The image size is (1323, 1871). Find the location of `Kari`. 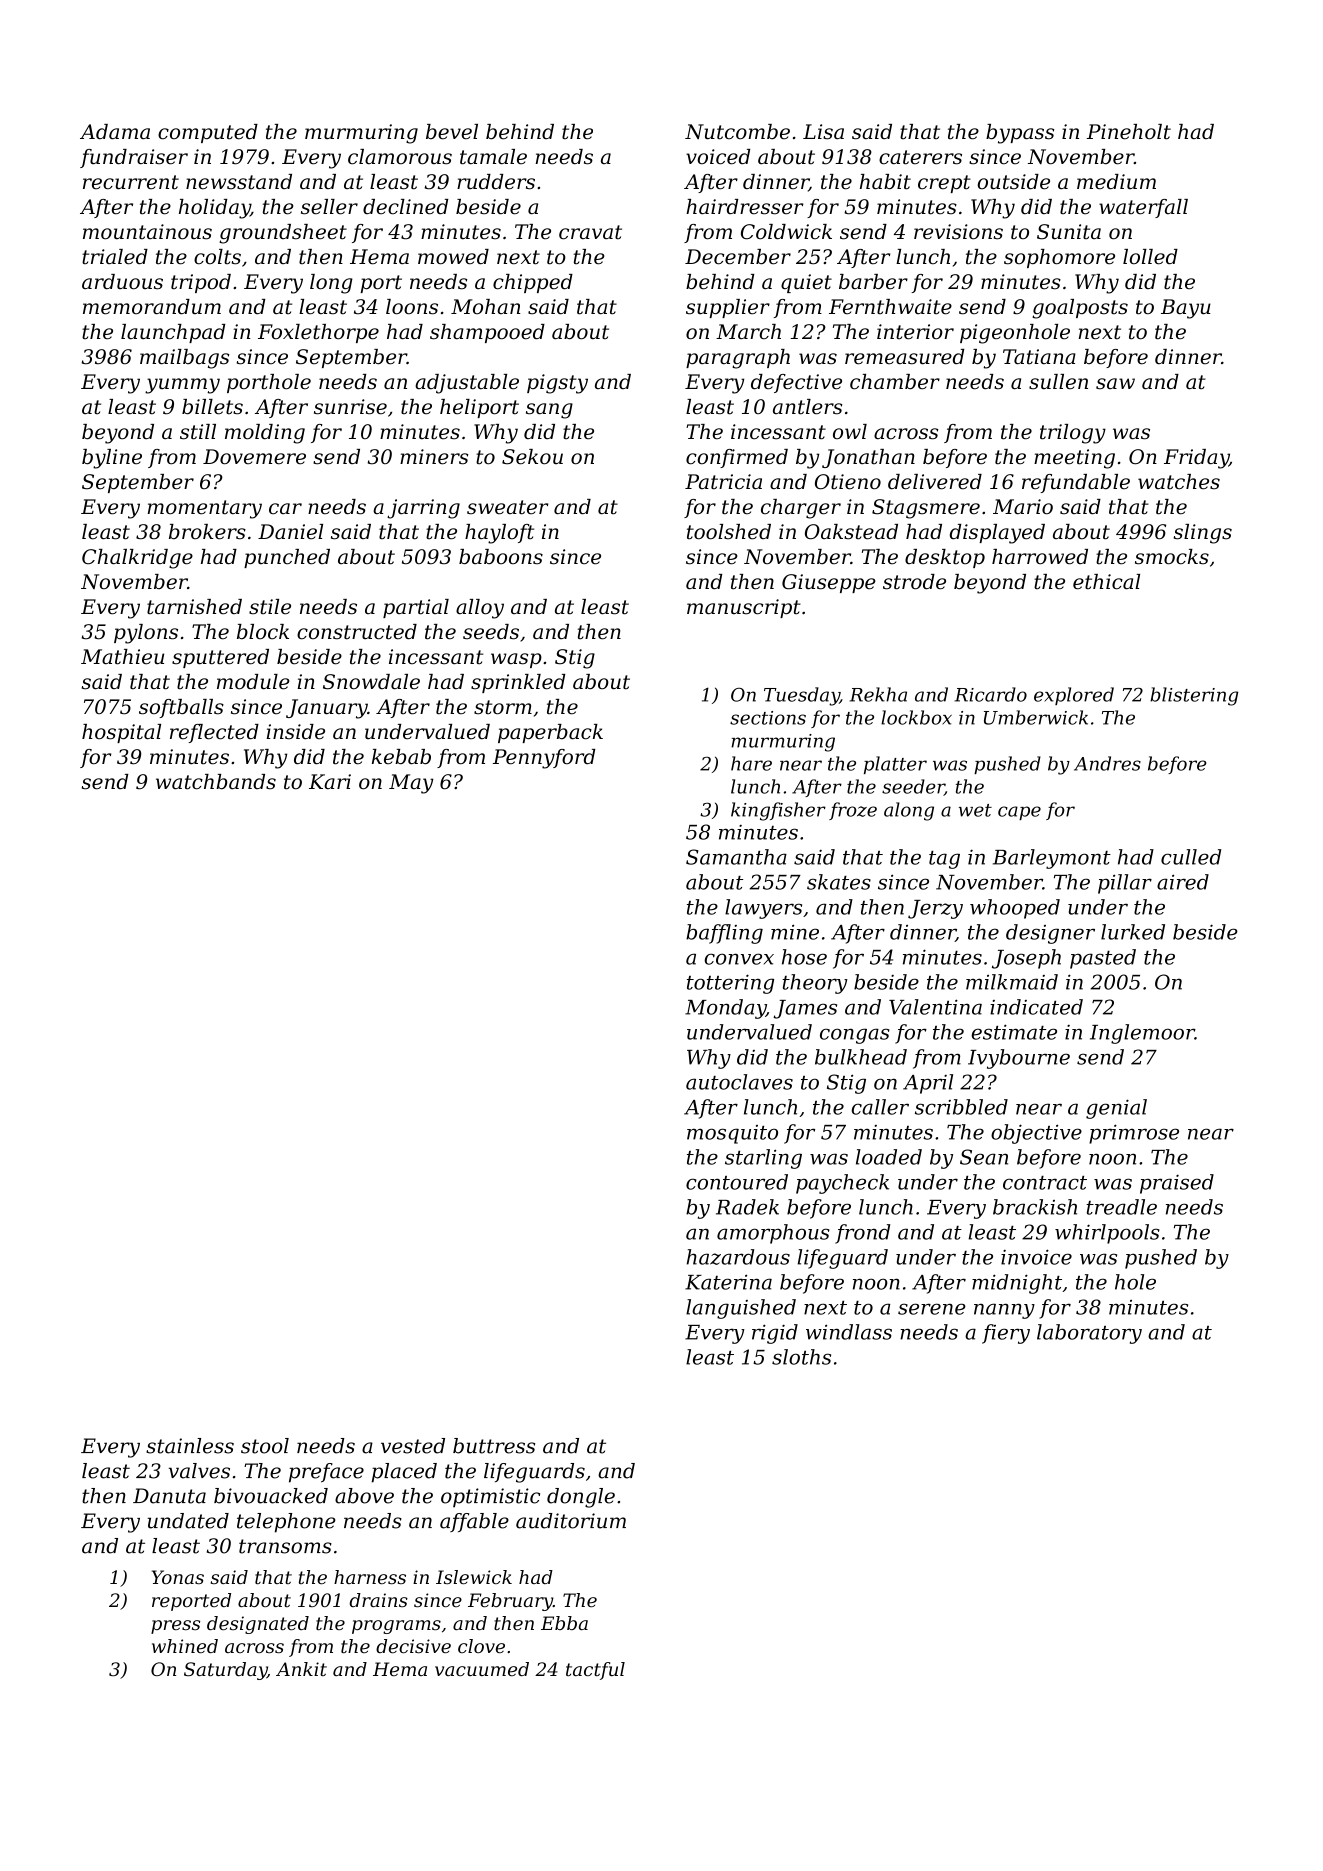

Kari is located at coordinates (330, 781).
